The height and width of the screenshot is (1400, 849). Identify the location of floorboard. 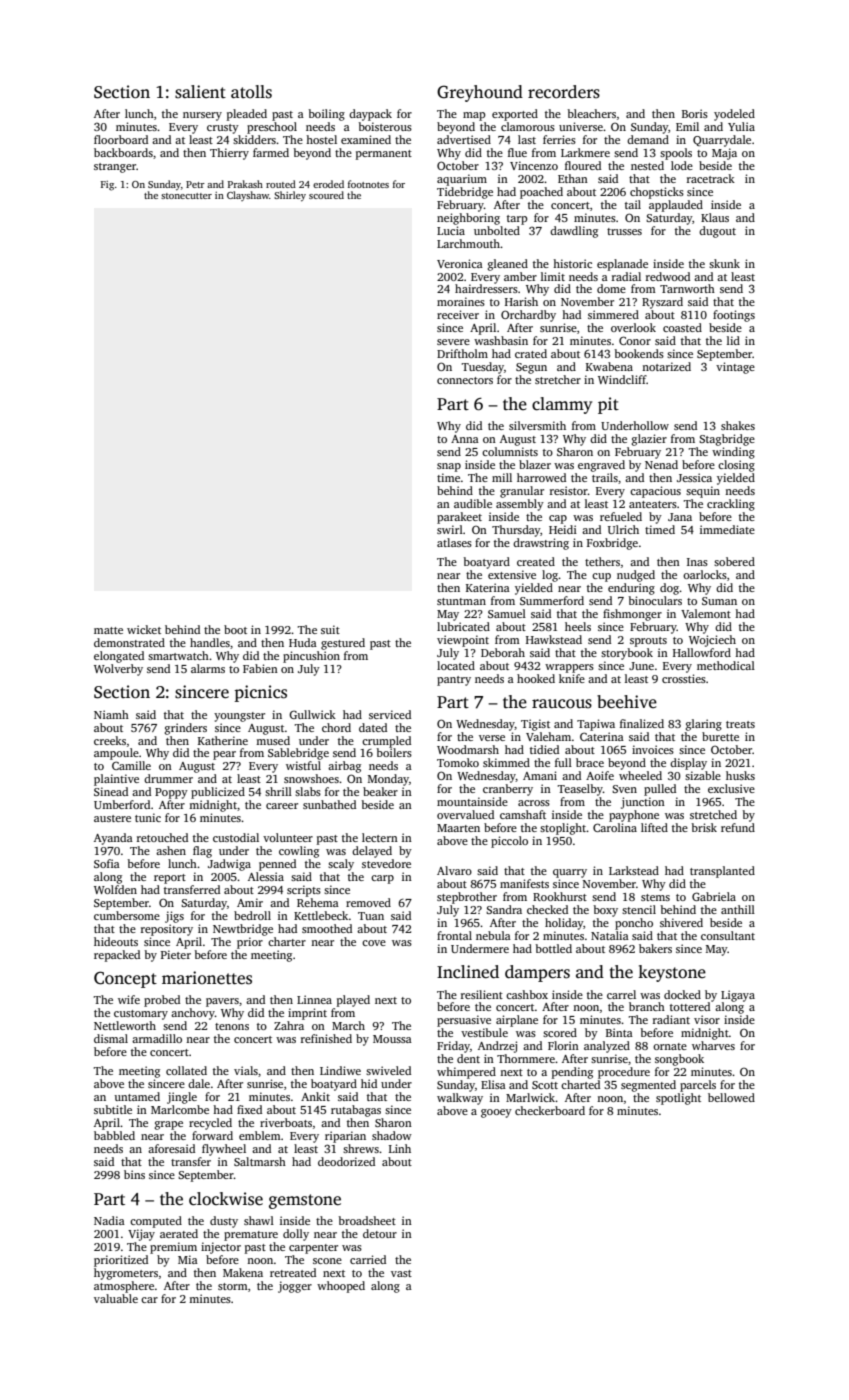
(121, 139).
